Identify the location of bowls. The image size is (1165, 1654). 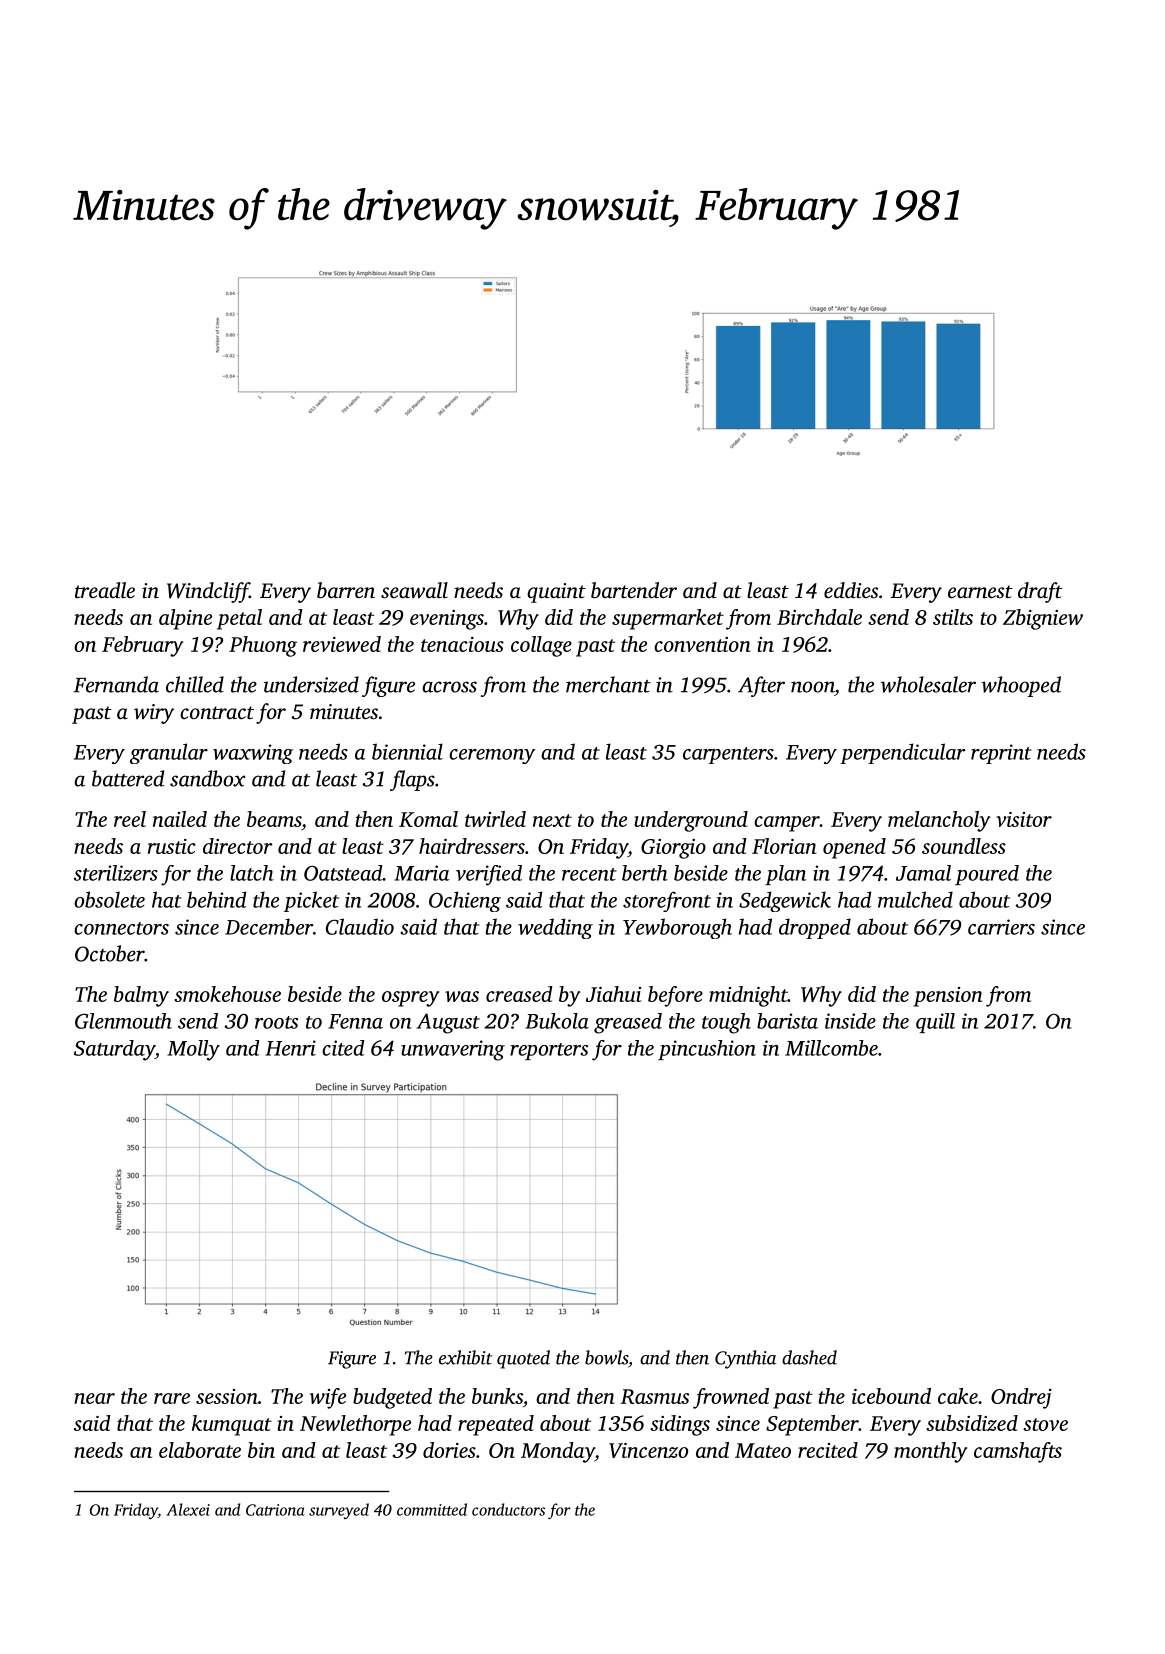
(606, 1357).
